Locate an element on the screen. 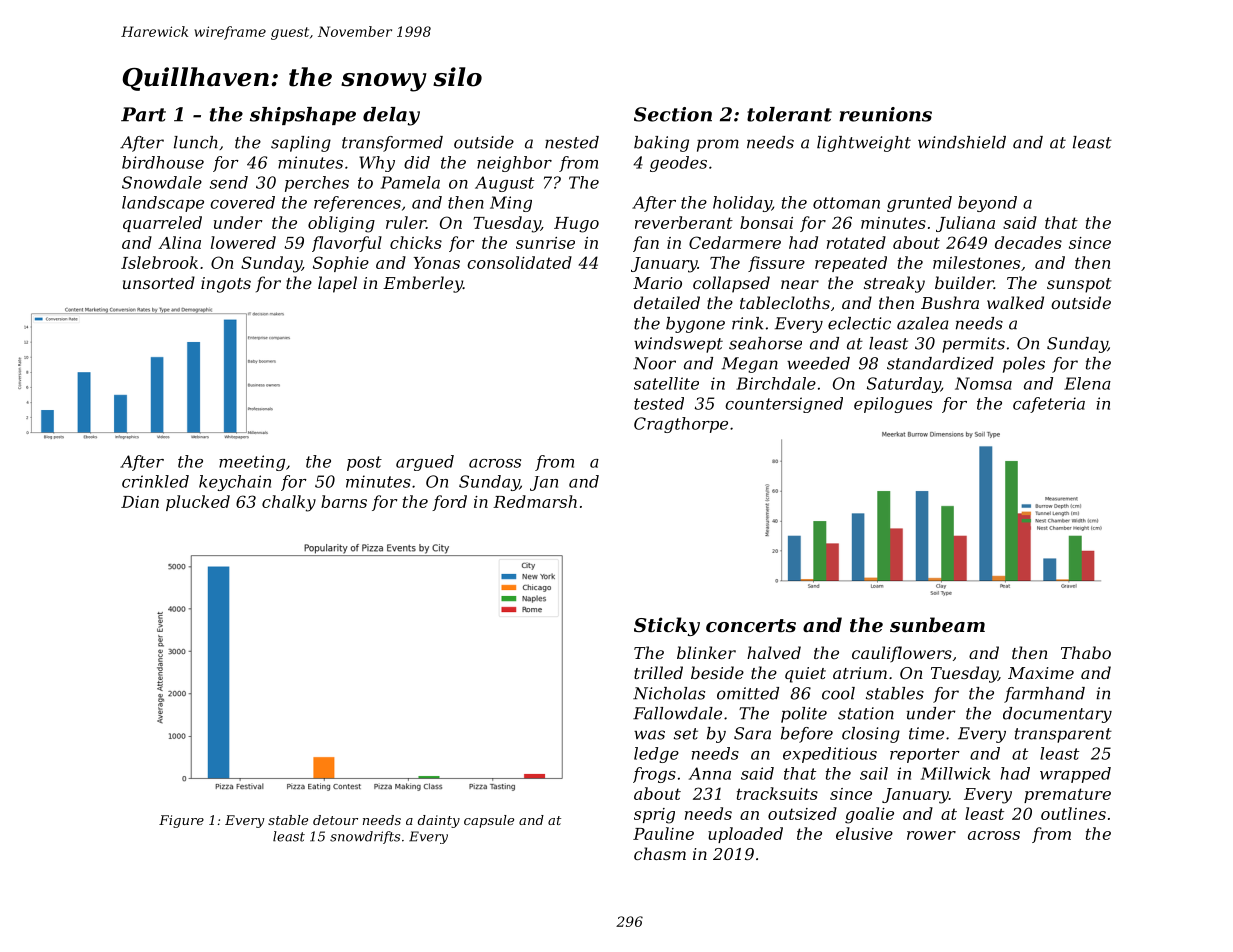 The width and height of the screenshot is (1233, 952). reunions is located at coordinates (885, 114).
